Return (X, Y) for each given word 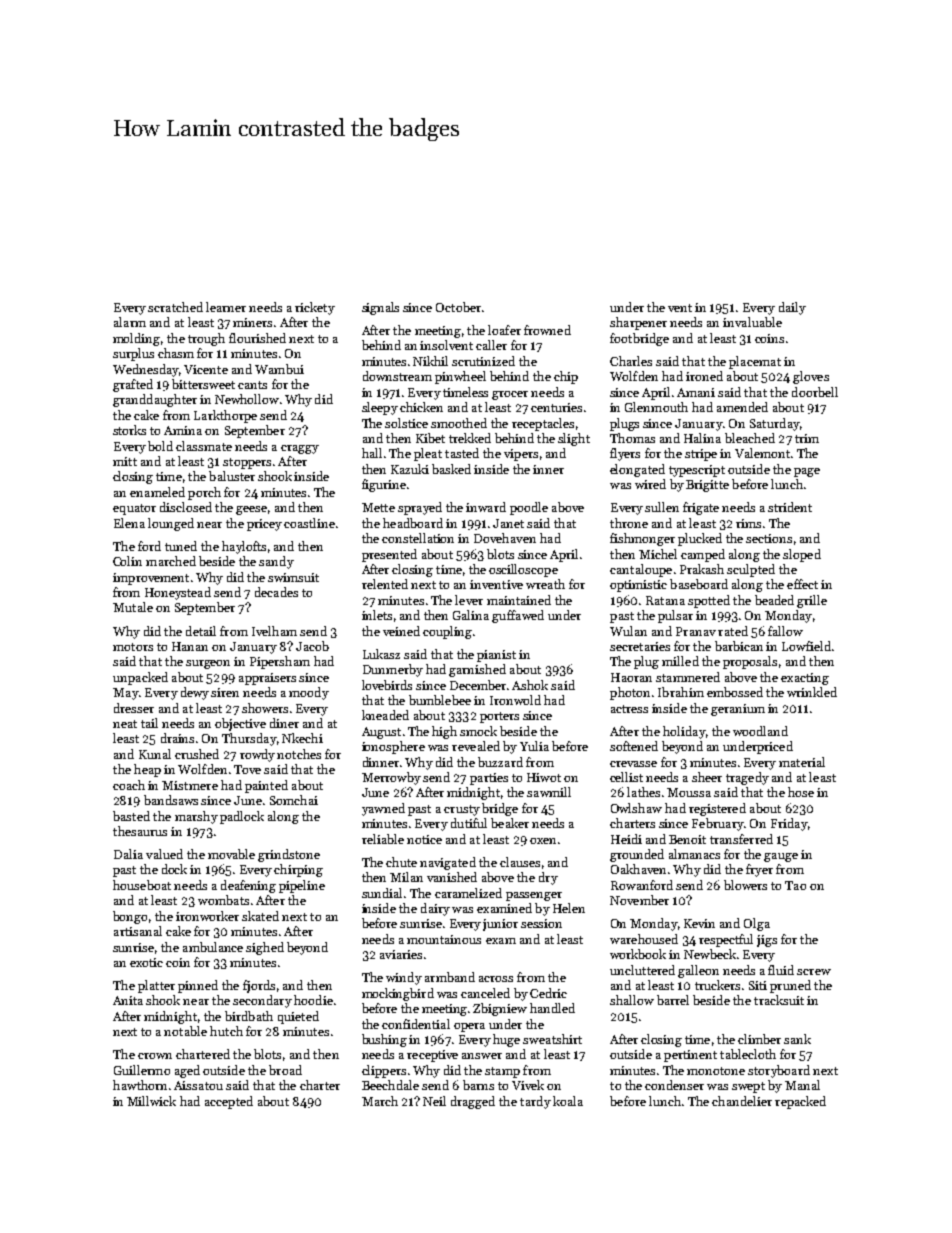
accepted (229, 1102)
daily (792, 308)
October (458, 307)
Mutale (133, 607)
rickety (315, 308)
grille (812, 601)
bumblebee (440, 700)
